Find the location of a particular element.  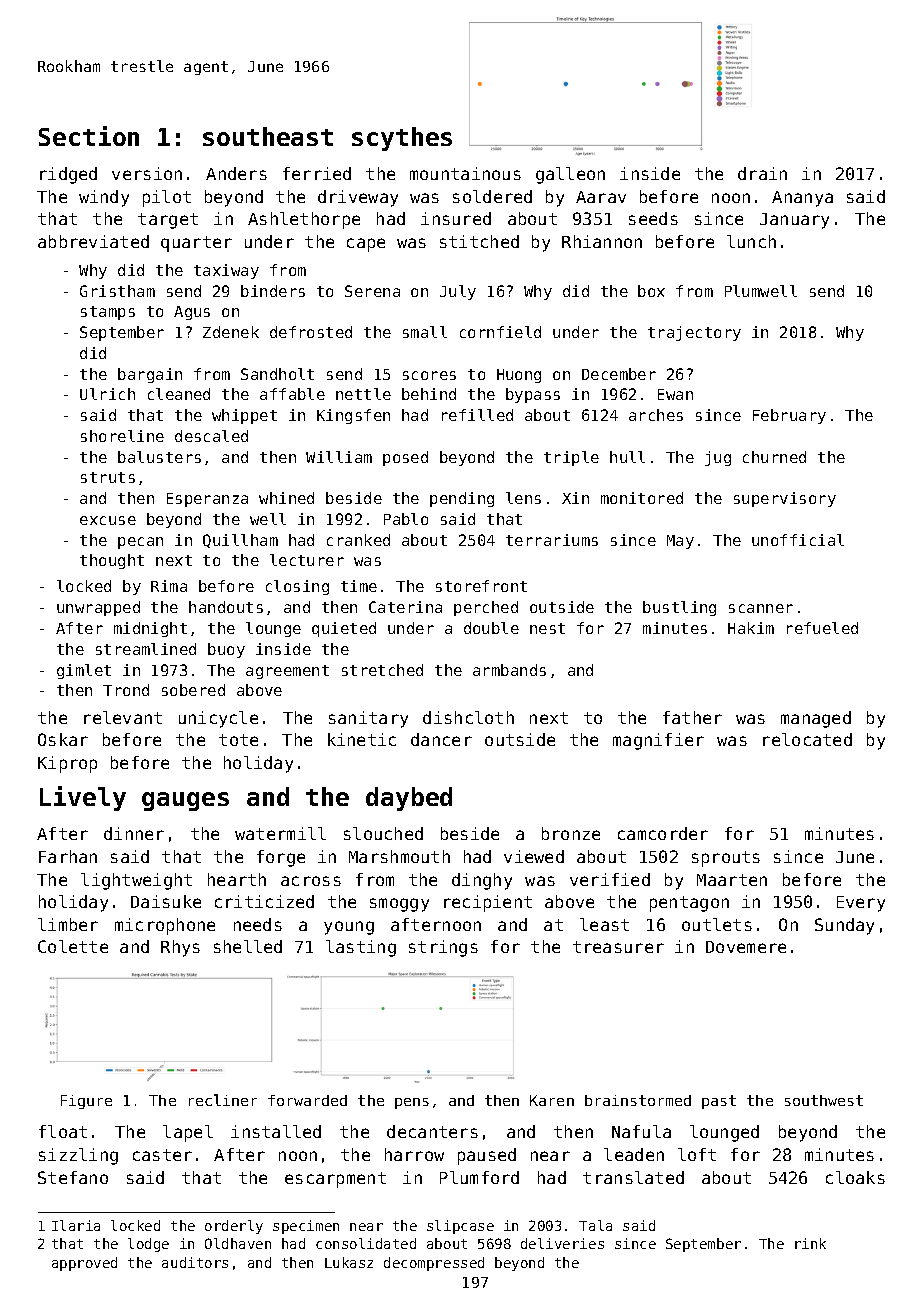

churned is located at coordinates (774, 457).
